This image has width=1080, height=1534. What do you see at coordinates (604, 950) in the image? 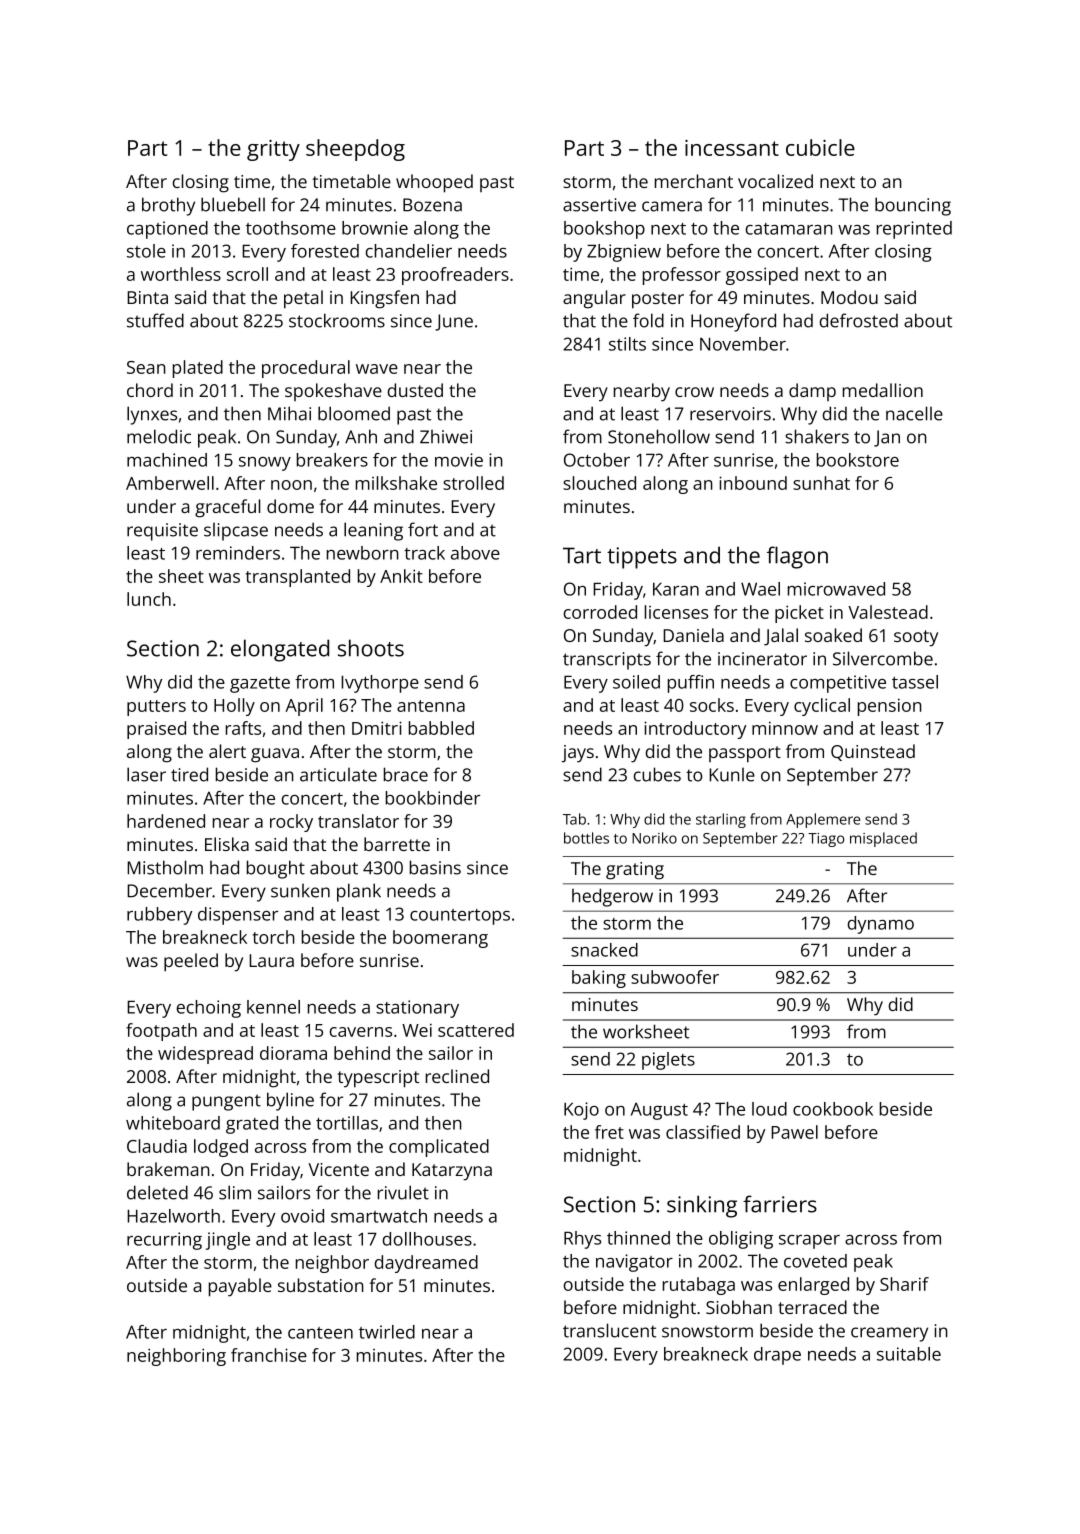
I see `snacked` at bounding box center [604, 950].
